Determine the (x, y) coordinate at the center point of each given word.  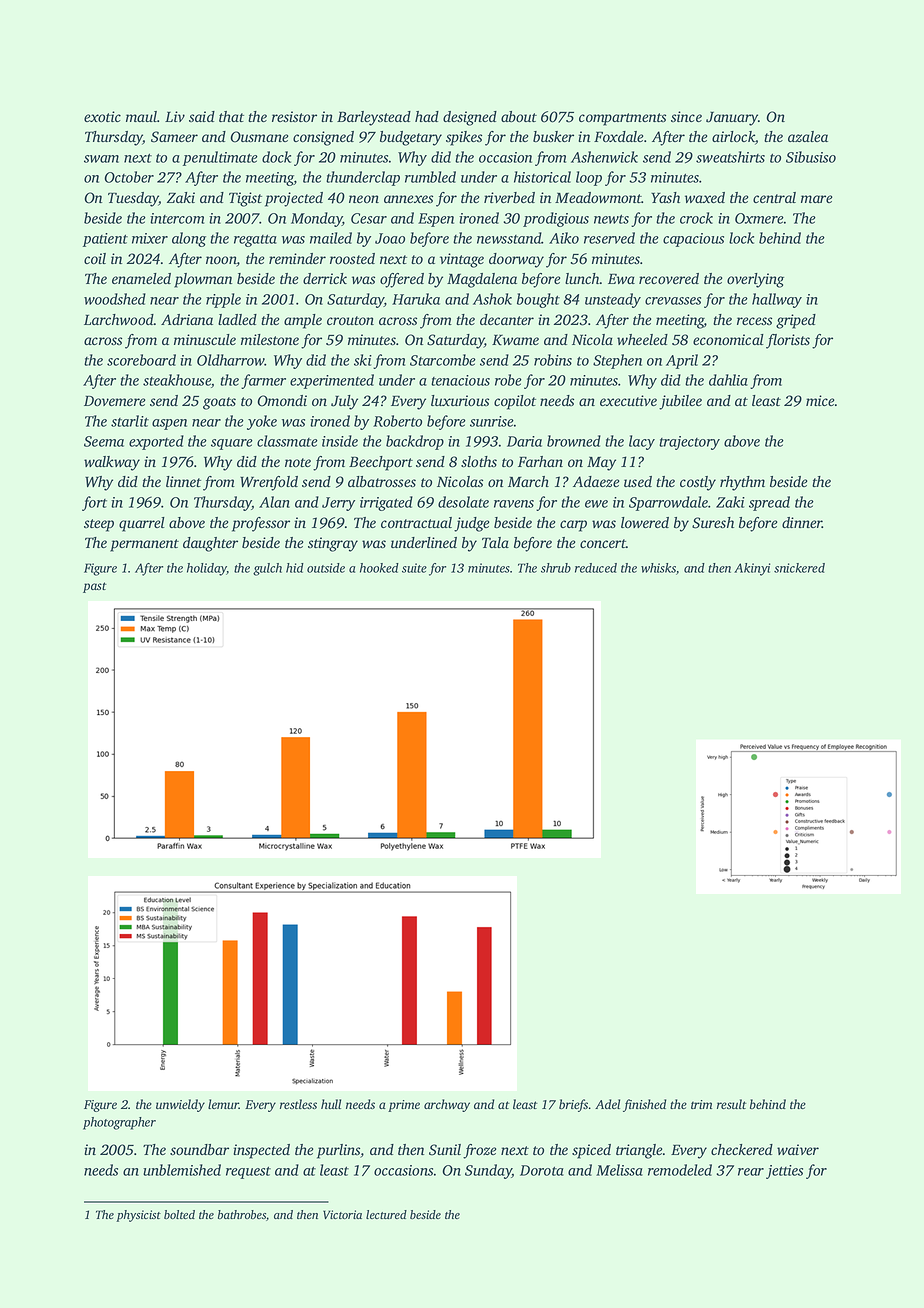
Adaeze (596, 481)
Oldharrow (231, 360)
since (686, 116)
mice (820, 400)
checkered (742, 1149)
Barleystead (374, 118)
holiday (207, 569)
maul (141, 116)
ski (363, 360)
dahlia (728, 380)
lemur (223, 1104)
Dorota (542, 1170)
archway (447, 1105)
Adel (607, 1104)
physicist (138, 1216)
